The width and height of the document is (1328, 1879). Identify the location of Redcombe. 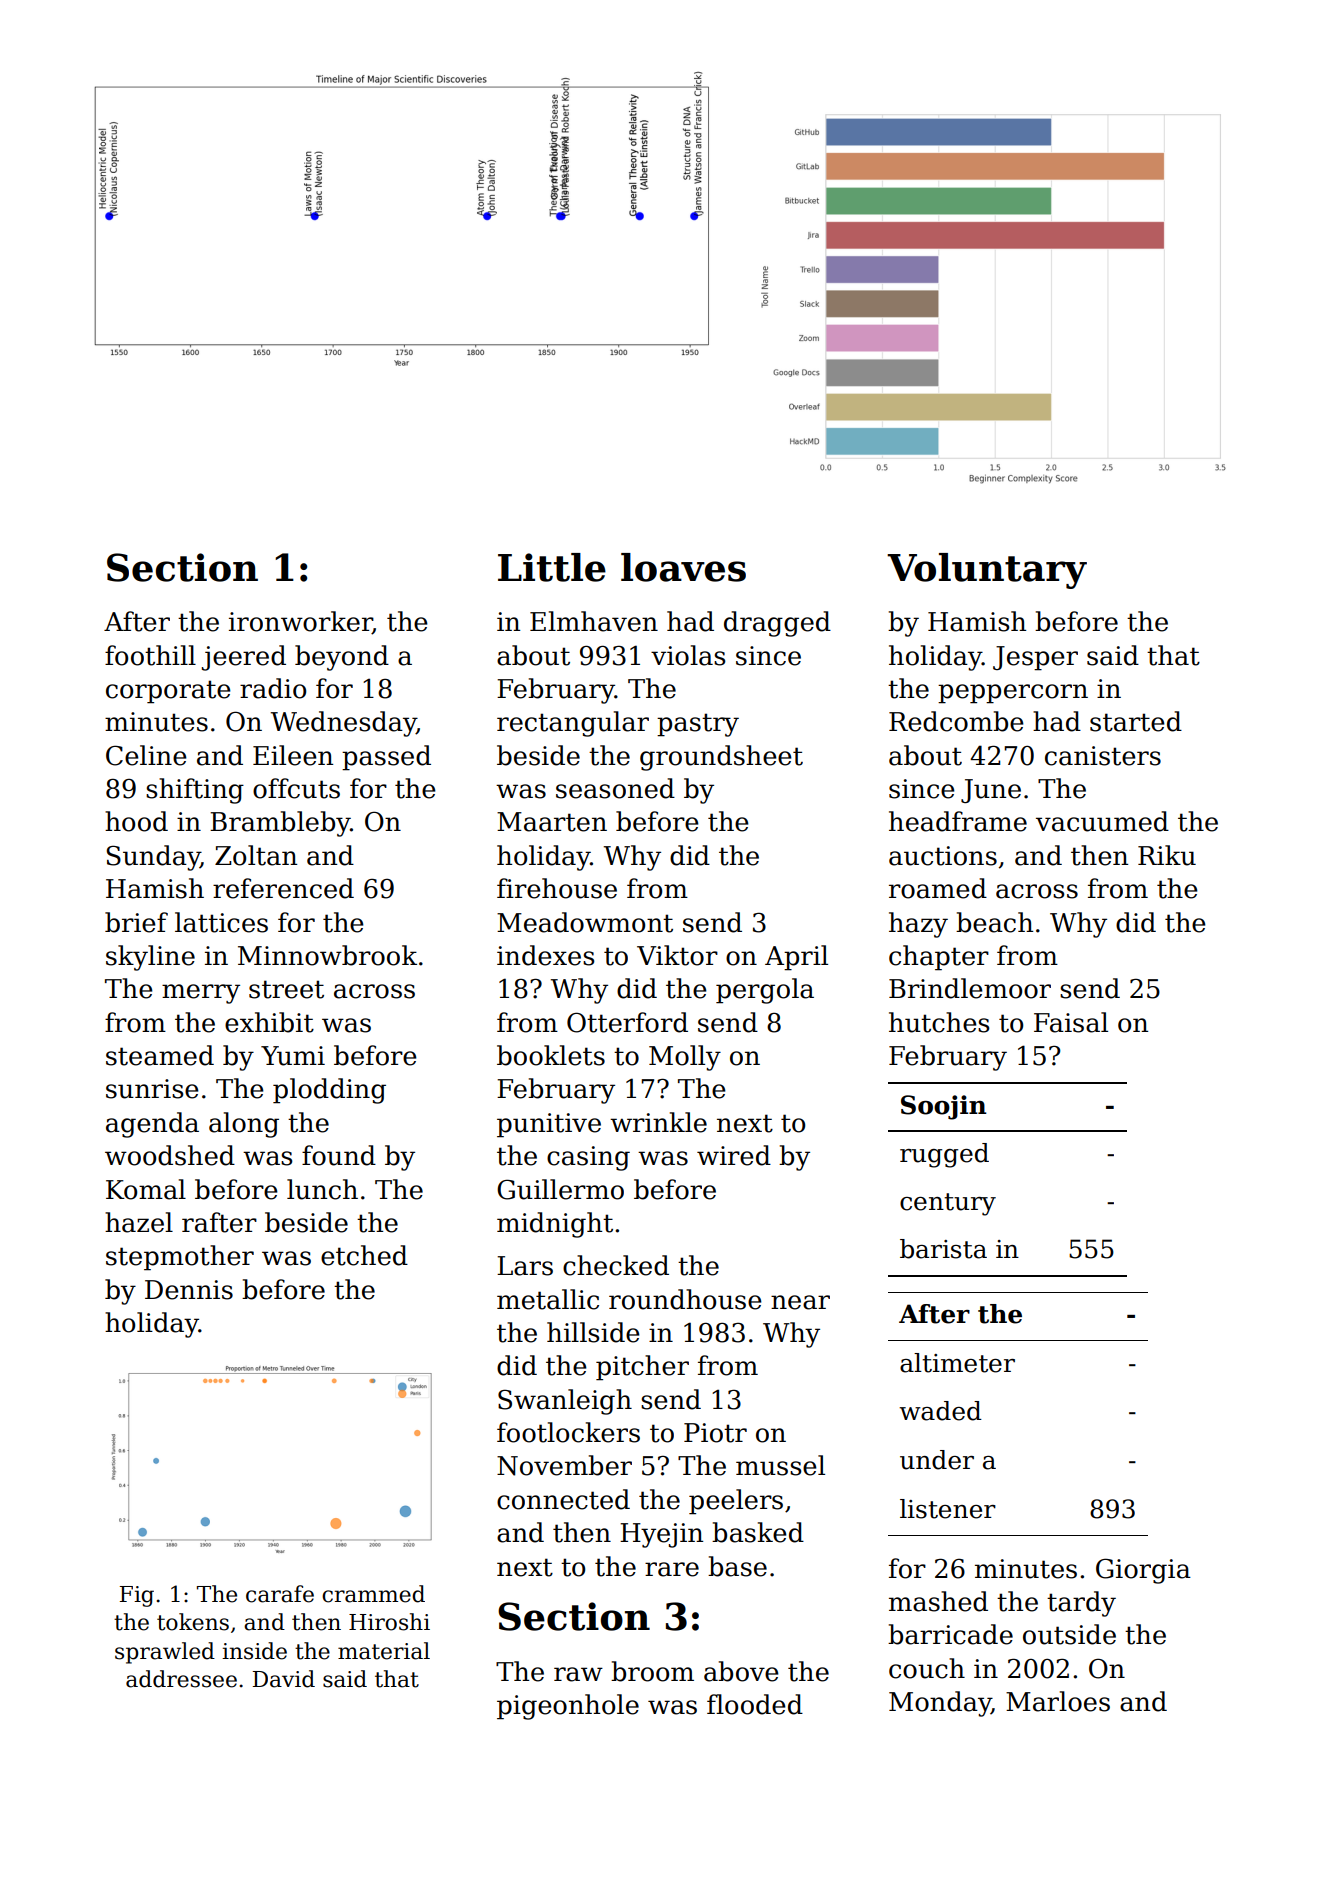
(956, 721).
